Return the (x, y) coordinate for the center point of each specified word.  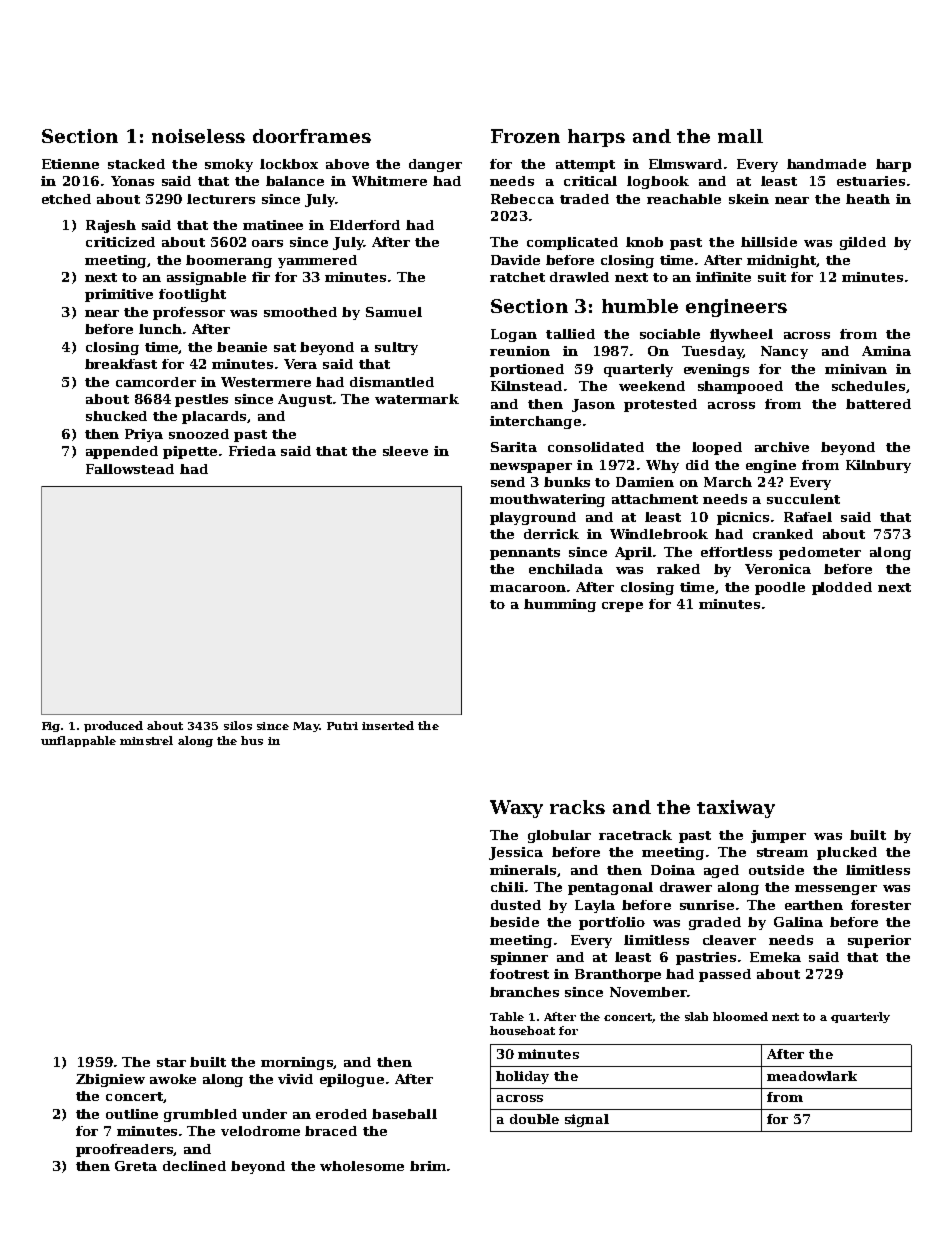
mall (740, 136)
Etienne (70, 164)
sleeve (405, 451)
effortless (736, 552)
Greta (136, 1166)
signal (587, 1120)
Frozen (525, 136)
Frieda (252, 451)
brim (428, 1166)
